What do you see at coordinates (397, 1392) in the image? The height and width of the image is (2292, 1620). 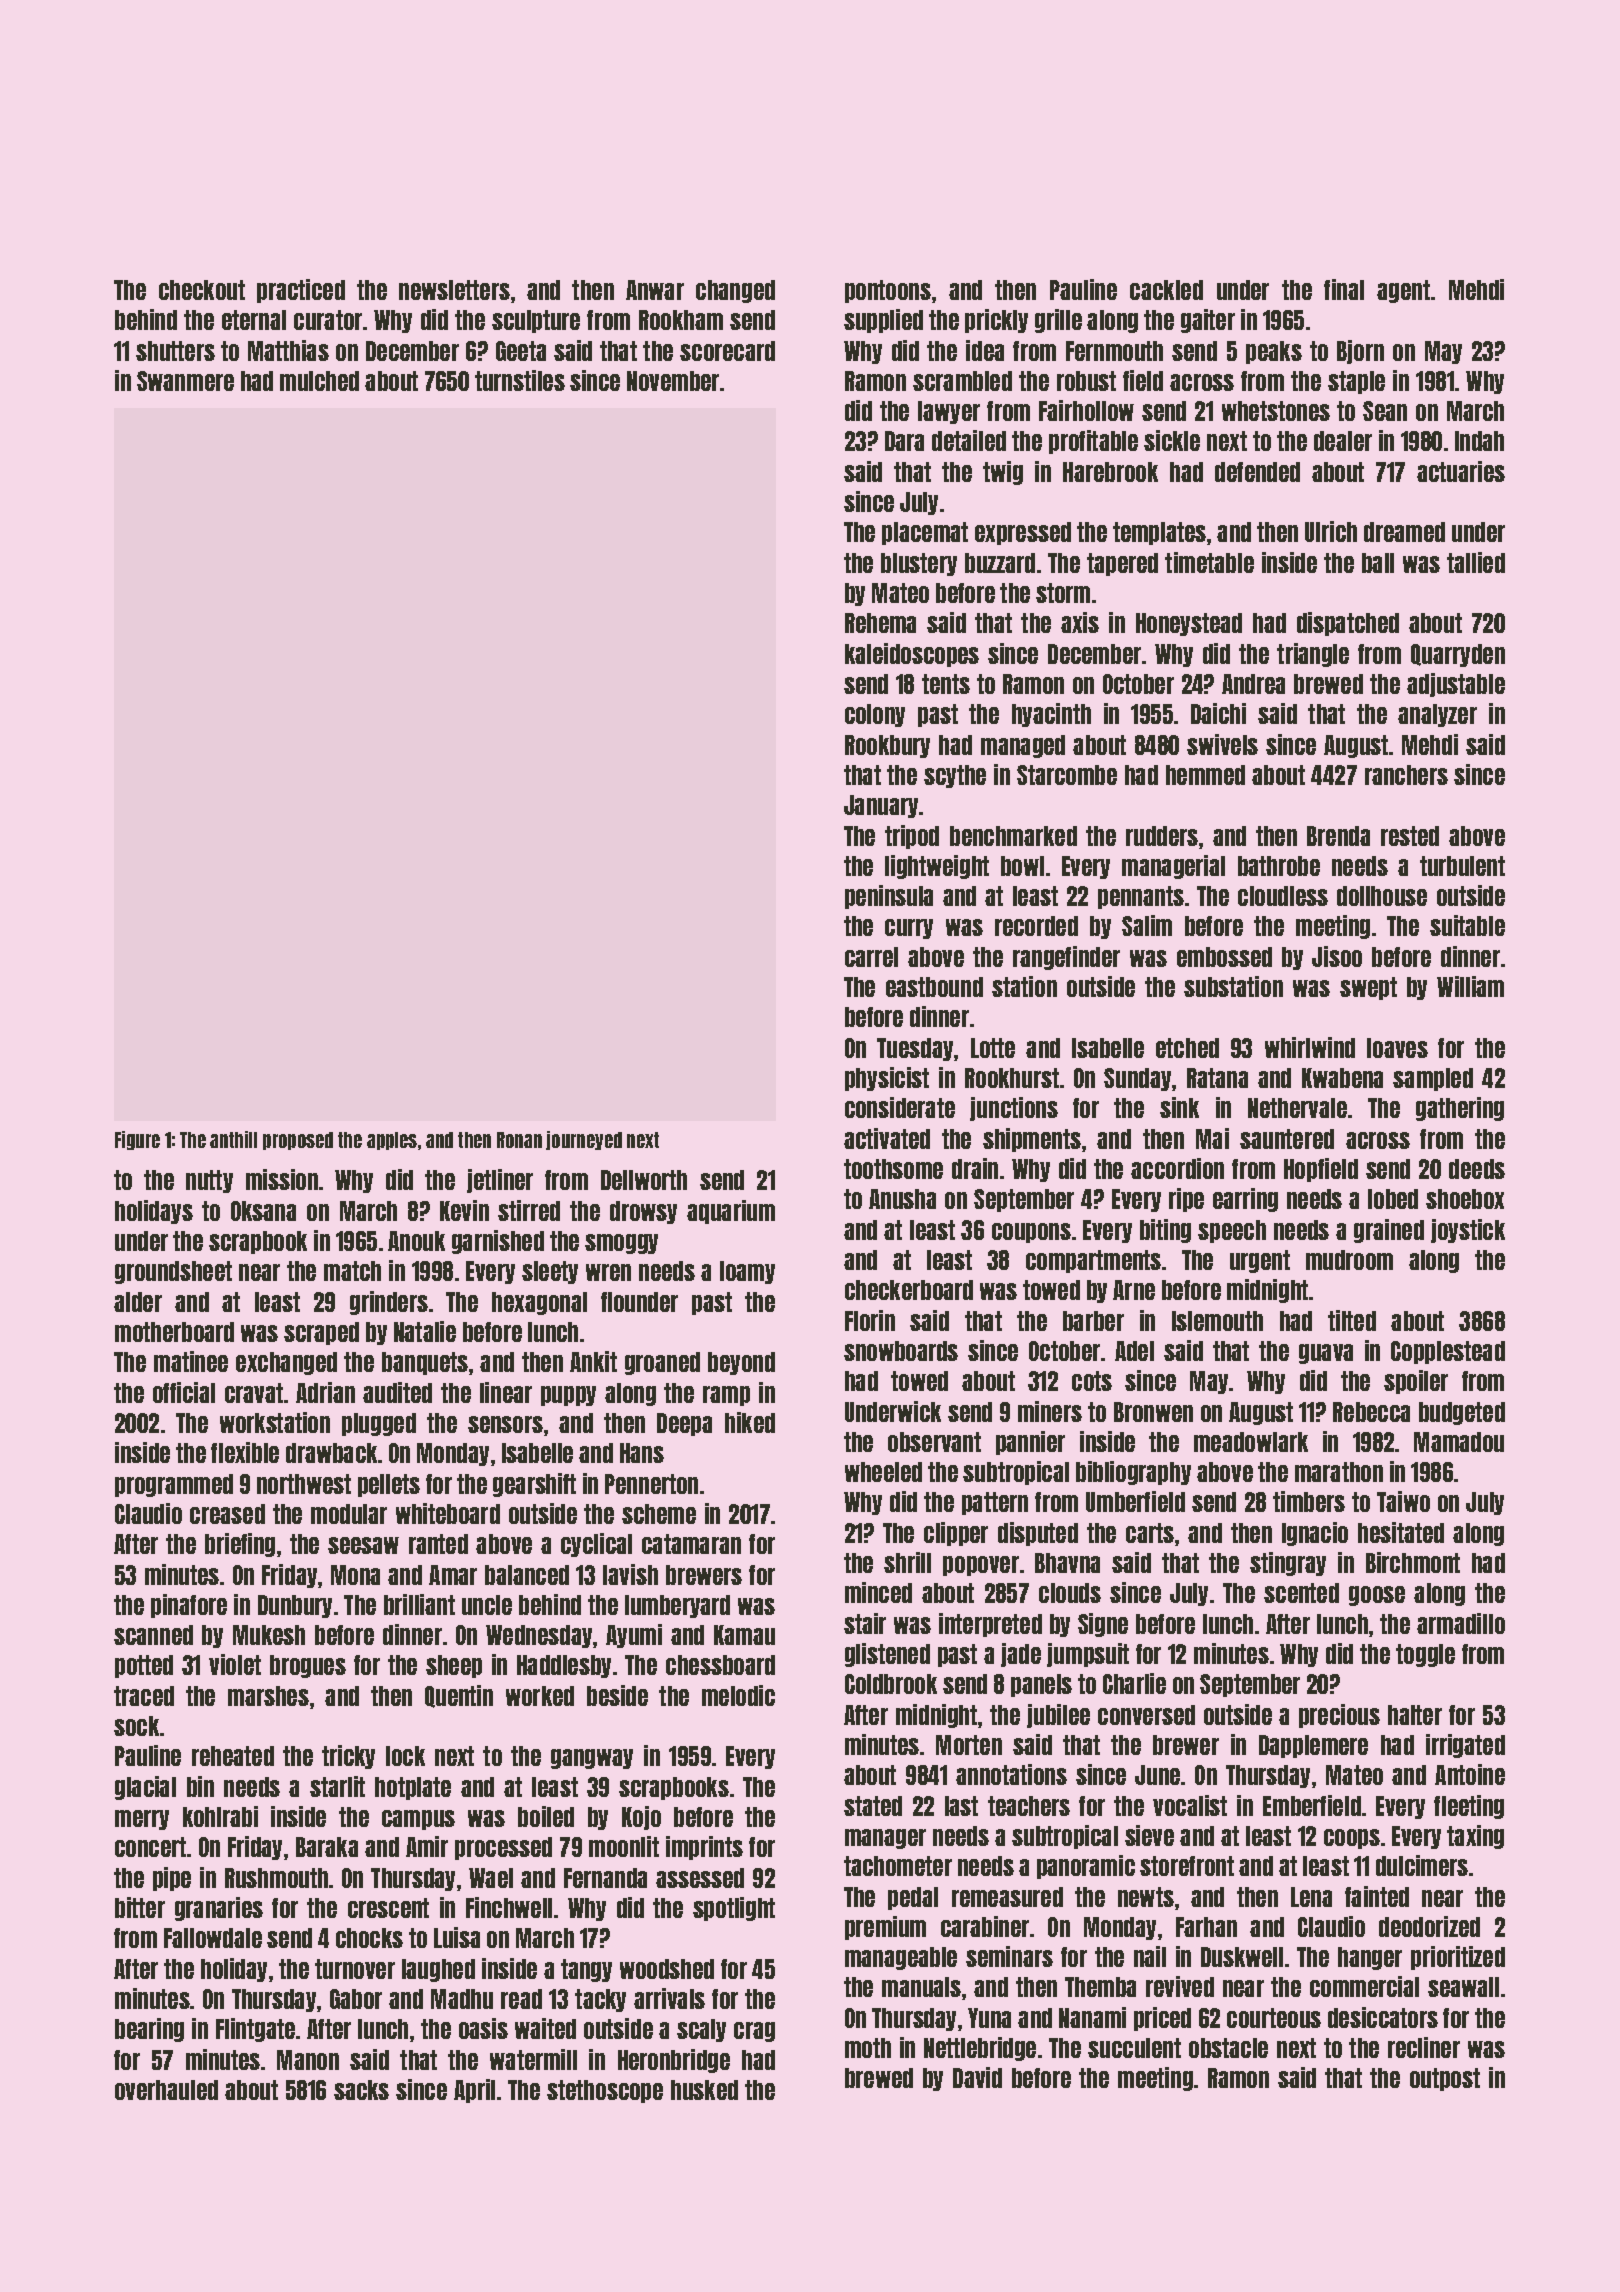 I see `audited` at bounding box center [397, 1392].
